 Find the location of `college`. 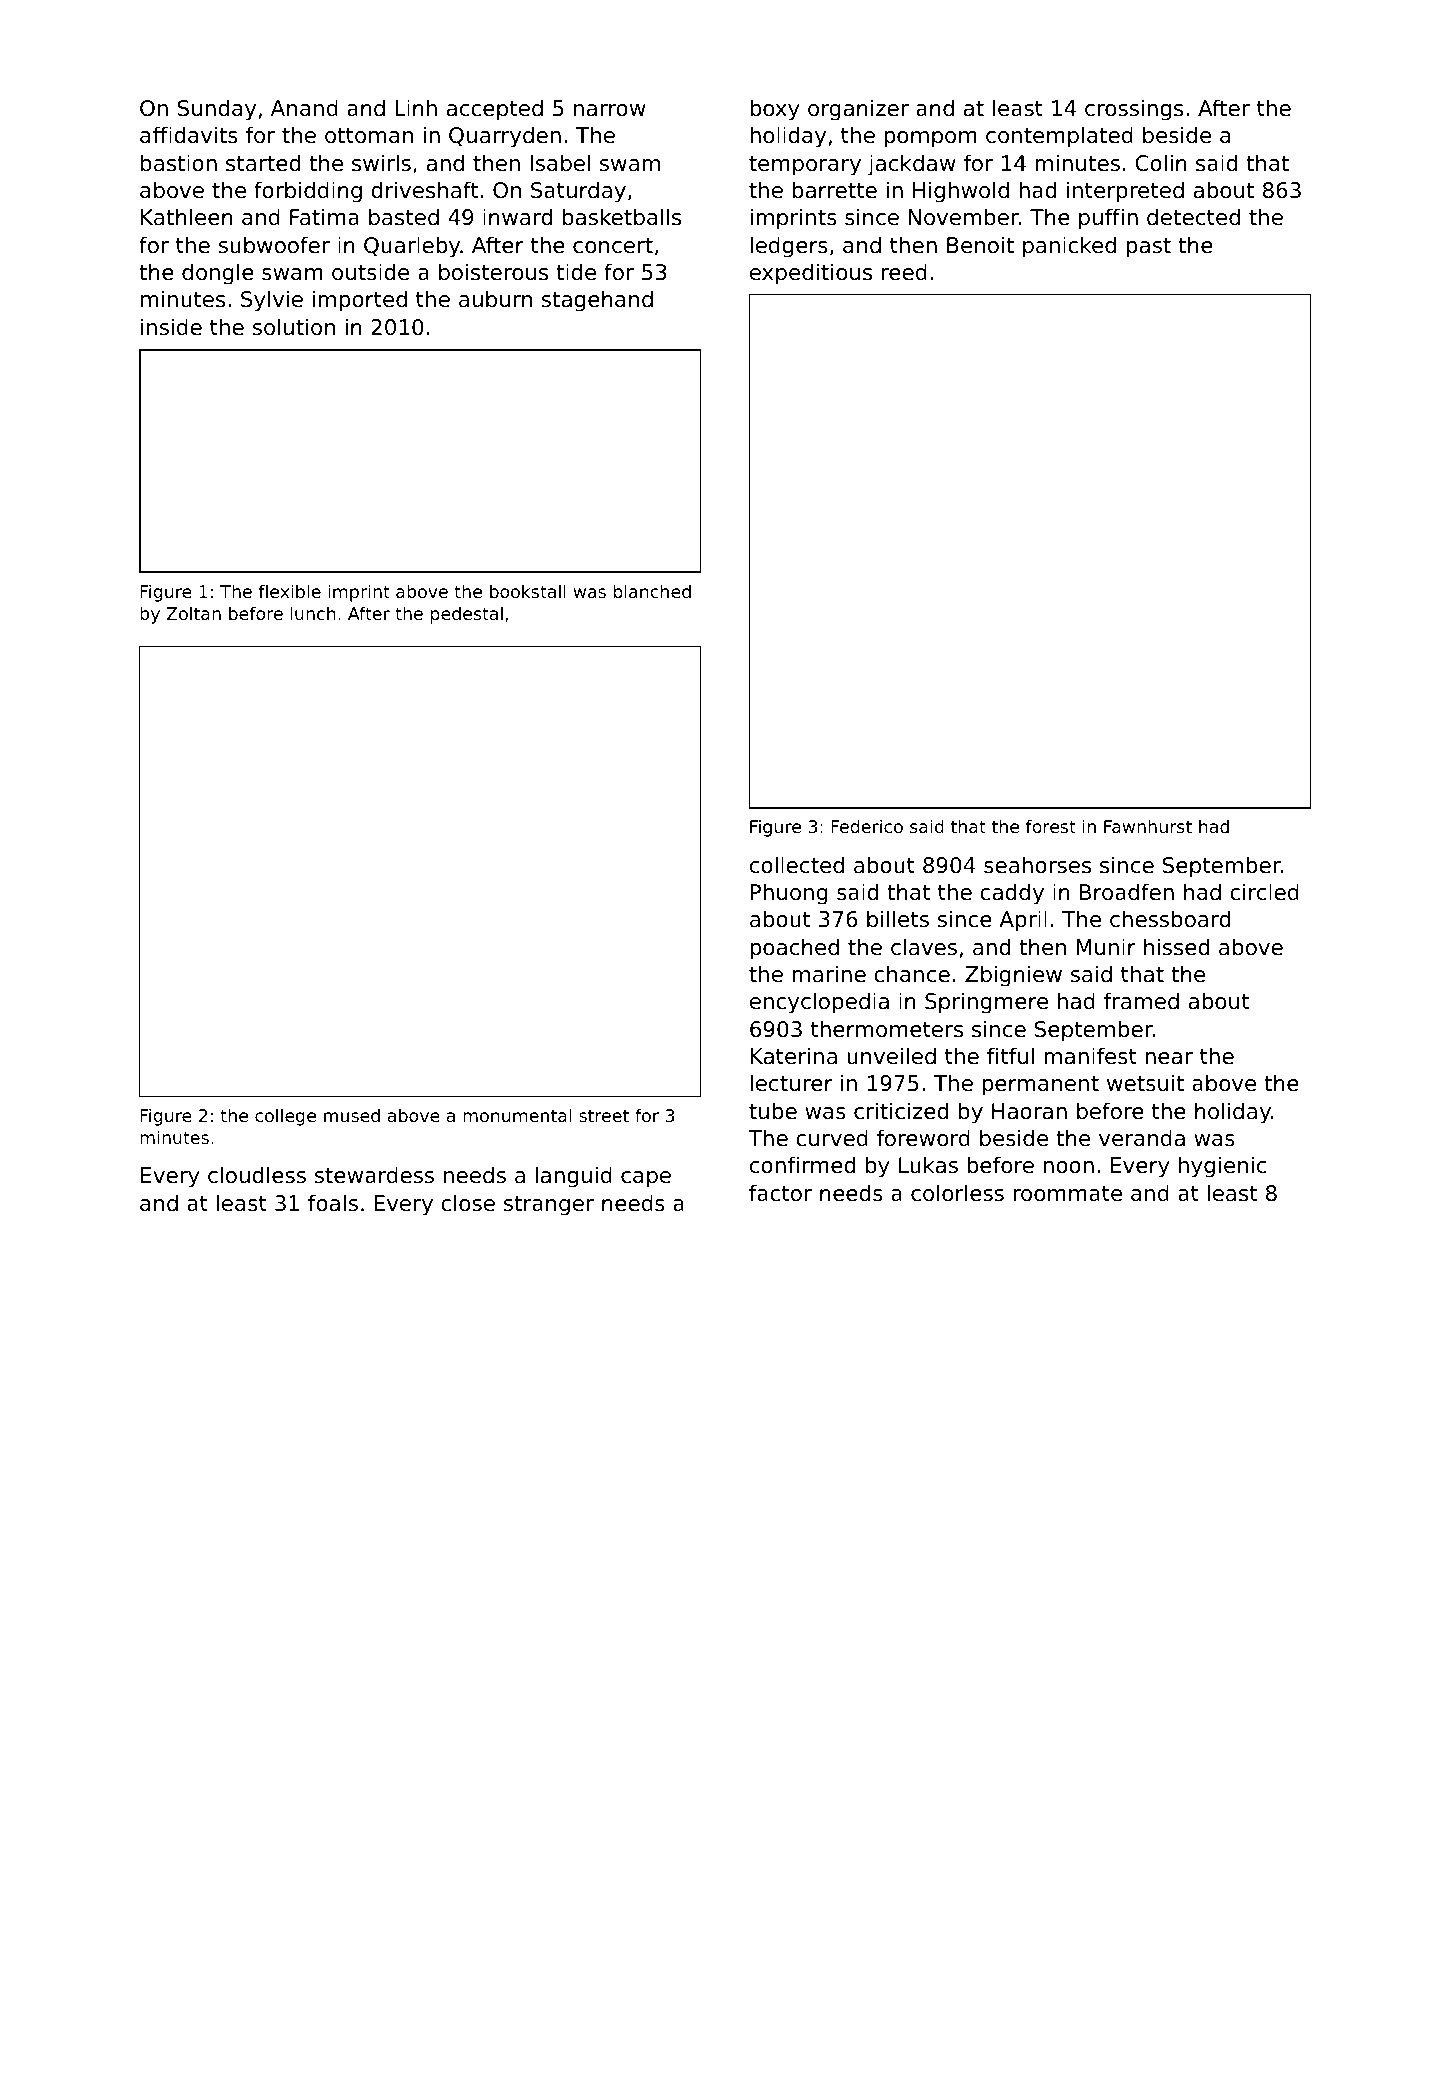

college is located at coordinates (285, 1117).
